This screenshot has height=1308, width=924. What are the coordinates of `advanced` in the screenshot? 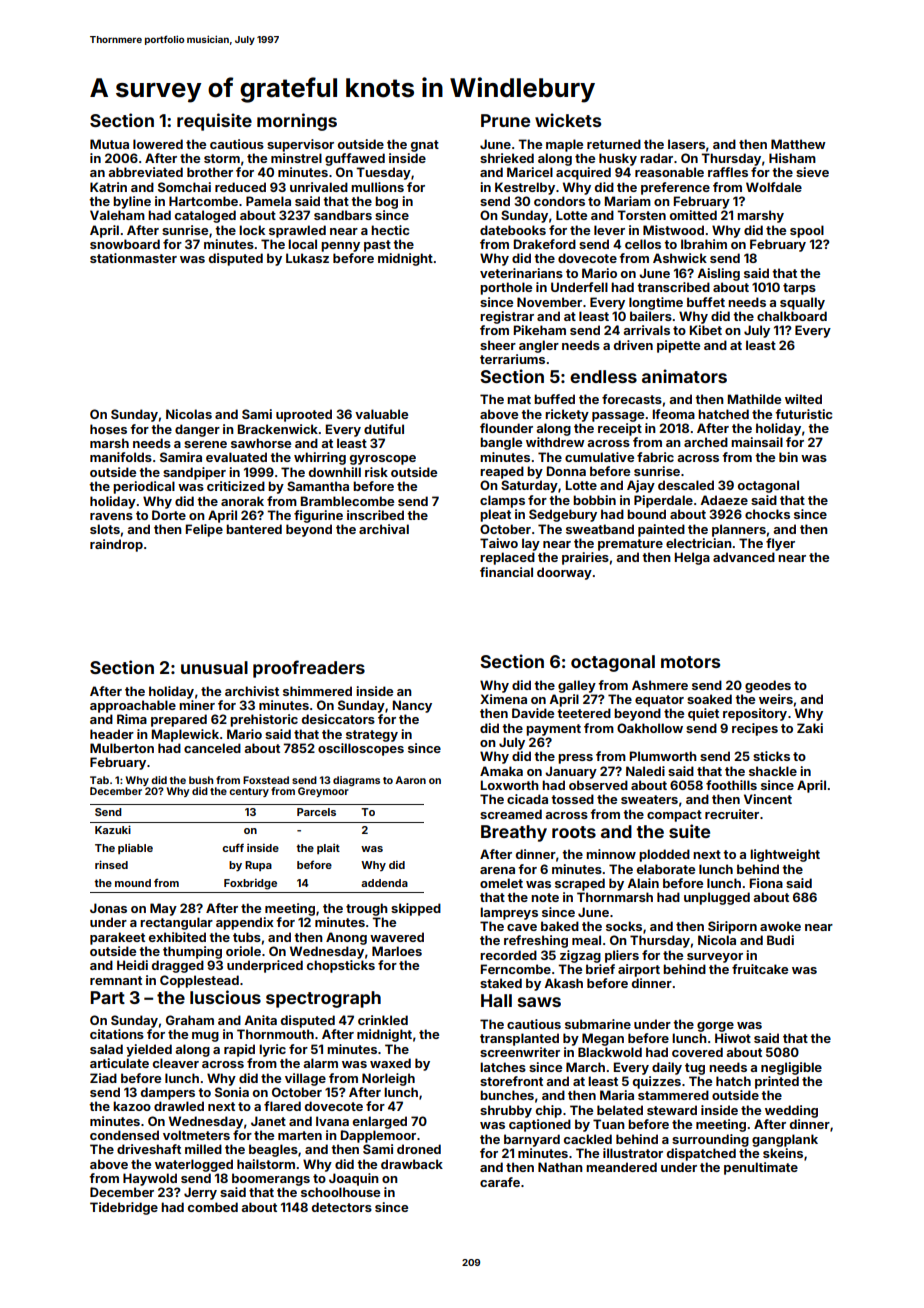 It's located at (744, 557).
